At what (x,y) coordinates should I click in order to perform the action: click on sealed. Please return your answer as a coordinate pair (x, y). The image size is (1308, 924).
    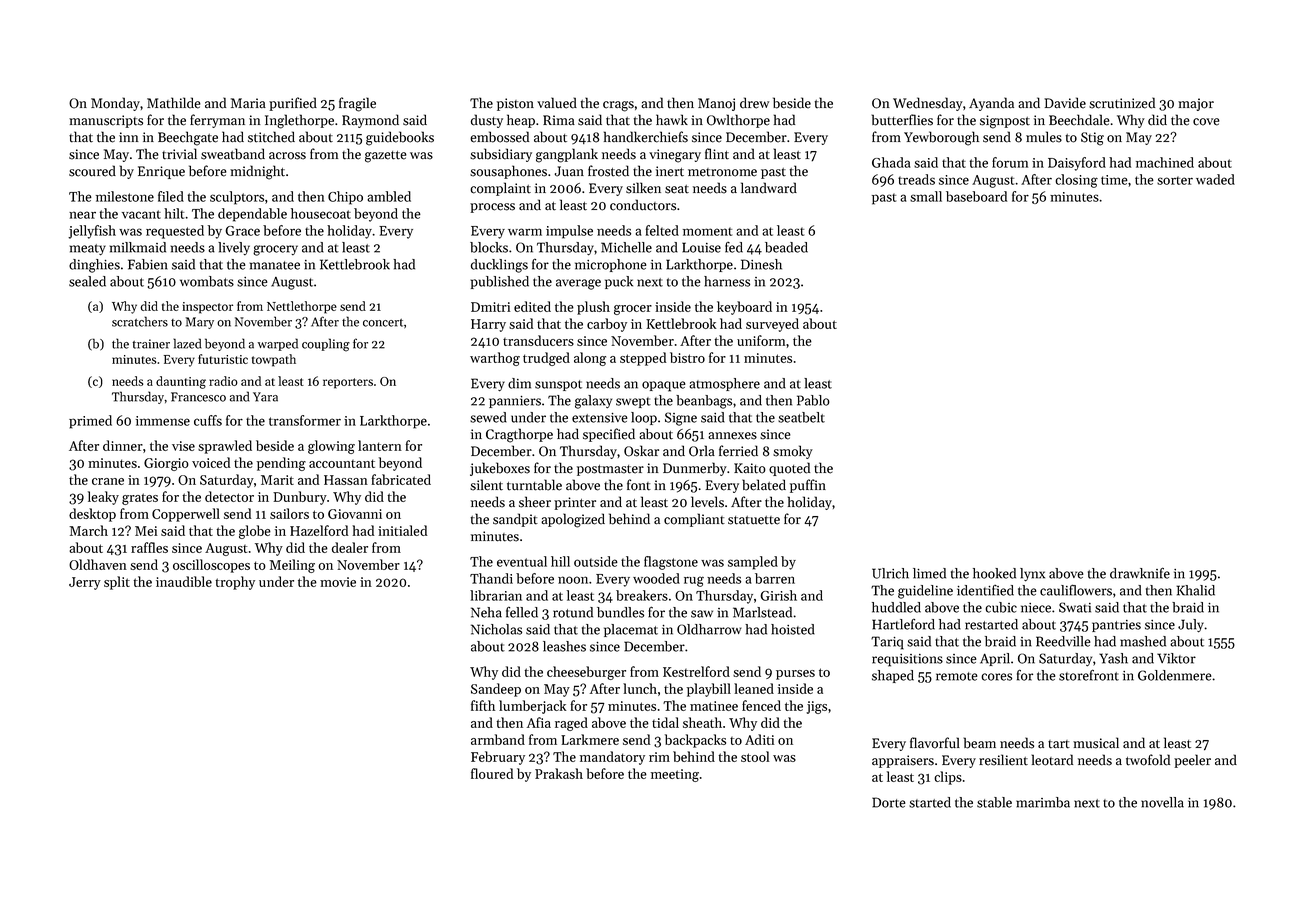
    Looking at the image, I should click on (87, 281).
